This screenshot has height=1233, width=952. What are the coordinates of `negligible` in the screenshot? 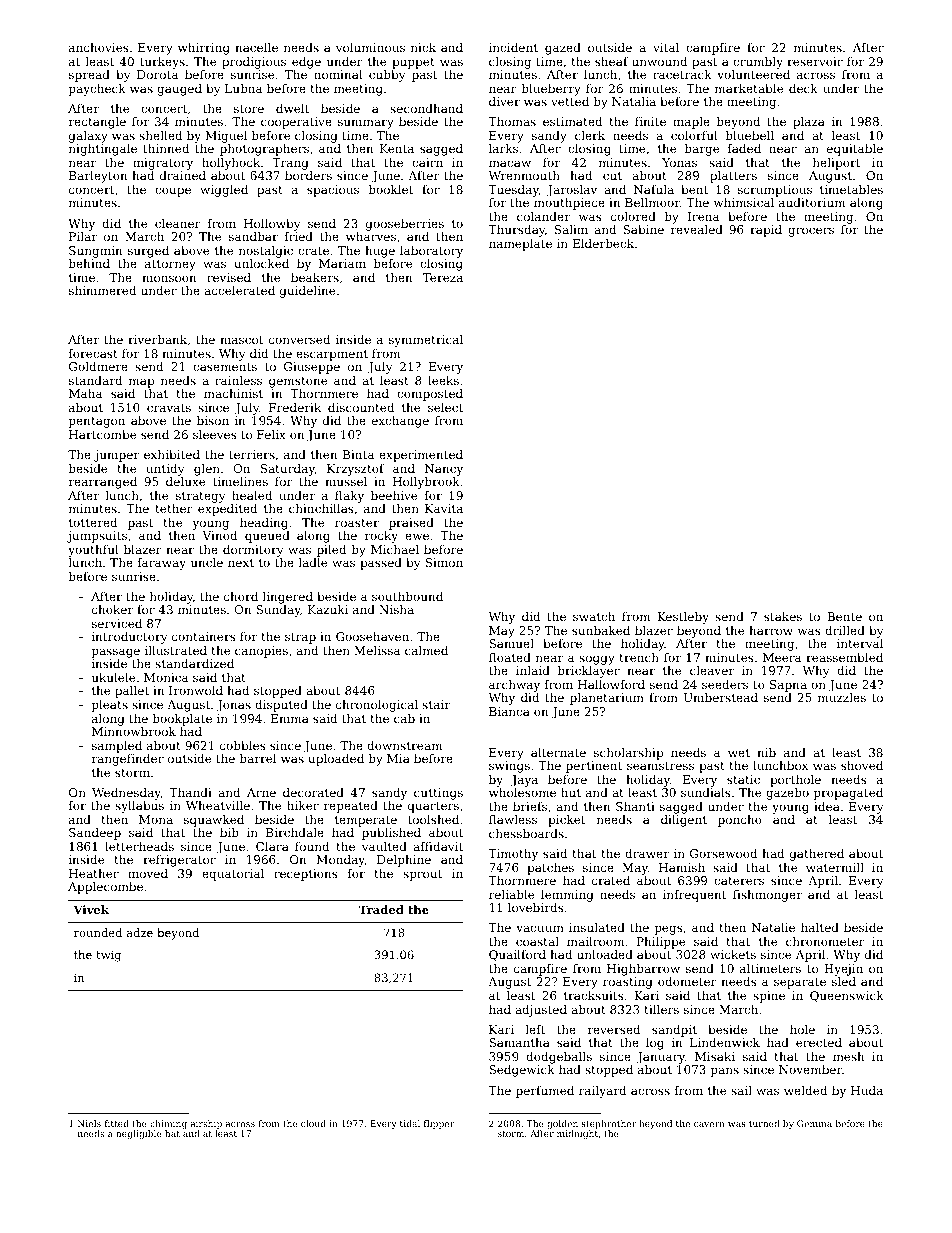 It's located at (139, 1134).
